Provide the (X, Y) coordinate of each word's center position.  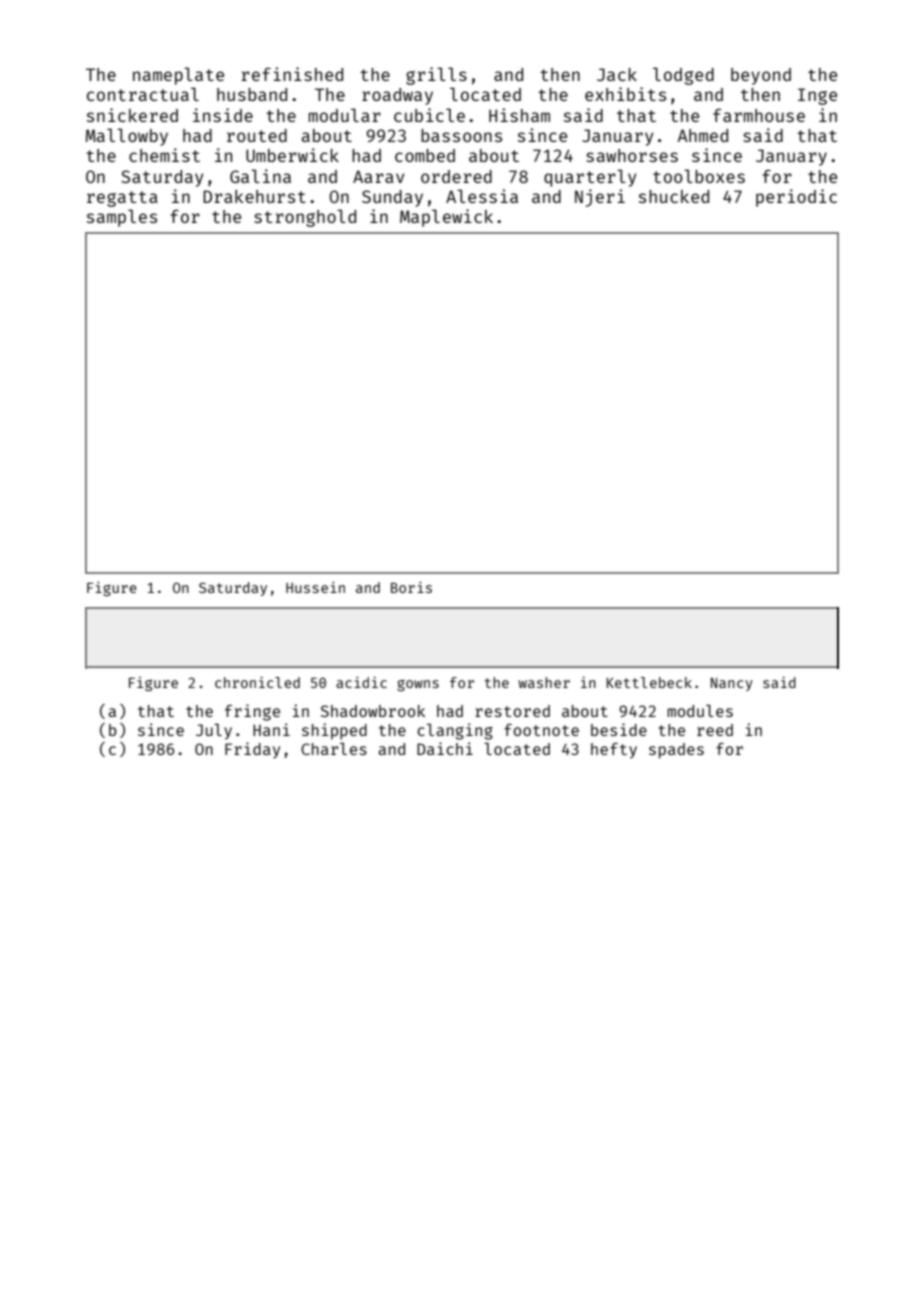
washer (544, 682)
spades (676, 751)
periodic (796, 198)
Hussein (315, 587)
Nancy (732, 684)
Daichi (445, 748)
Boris (411, 587)
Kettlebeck (649, 682)
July (214, 732)
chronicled (257, 682)
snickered (132, 115)
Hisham (519, 115)
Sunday (392, 198)
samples (122, 218)
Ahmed (702, 135)
